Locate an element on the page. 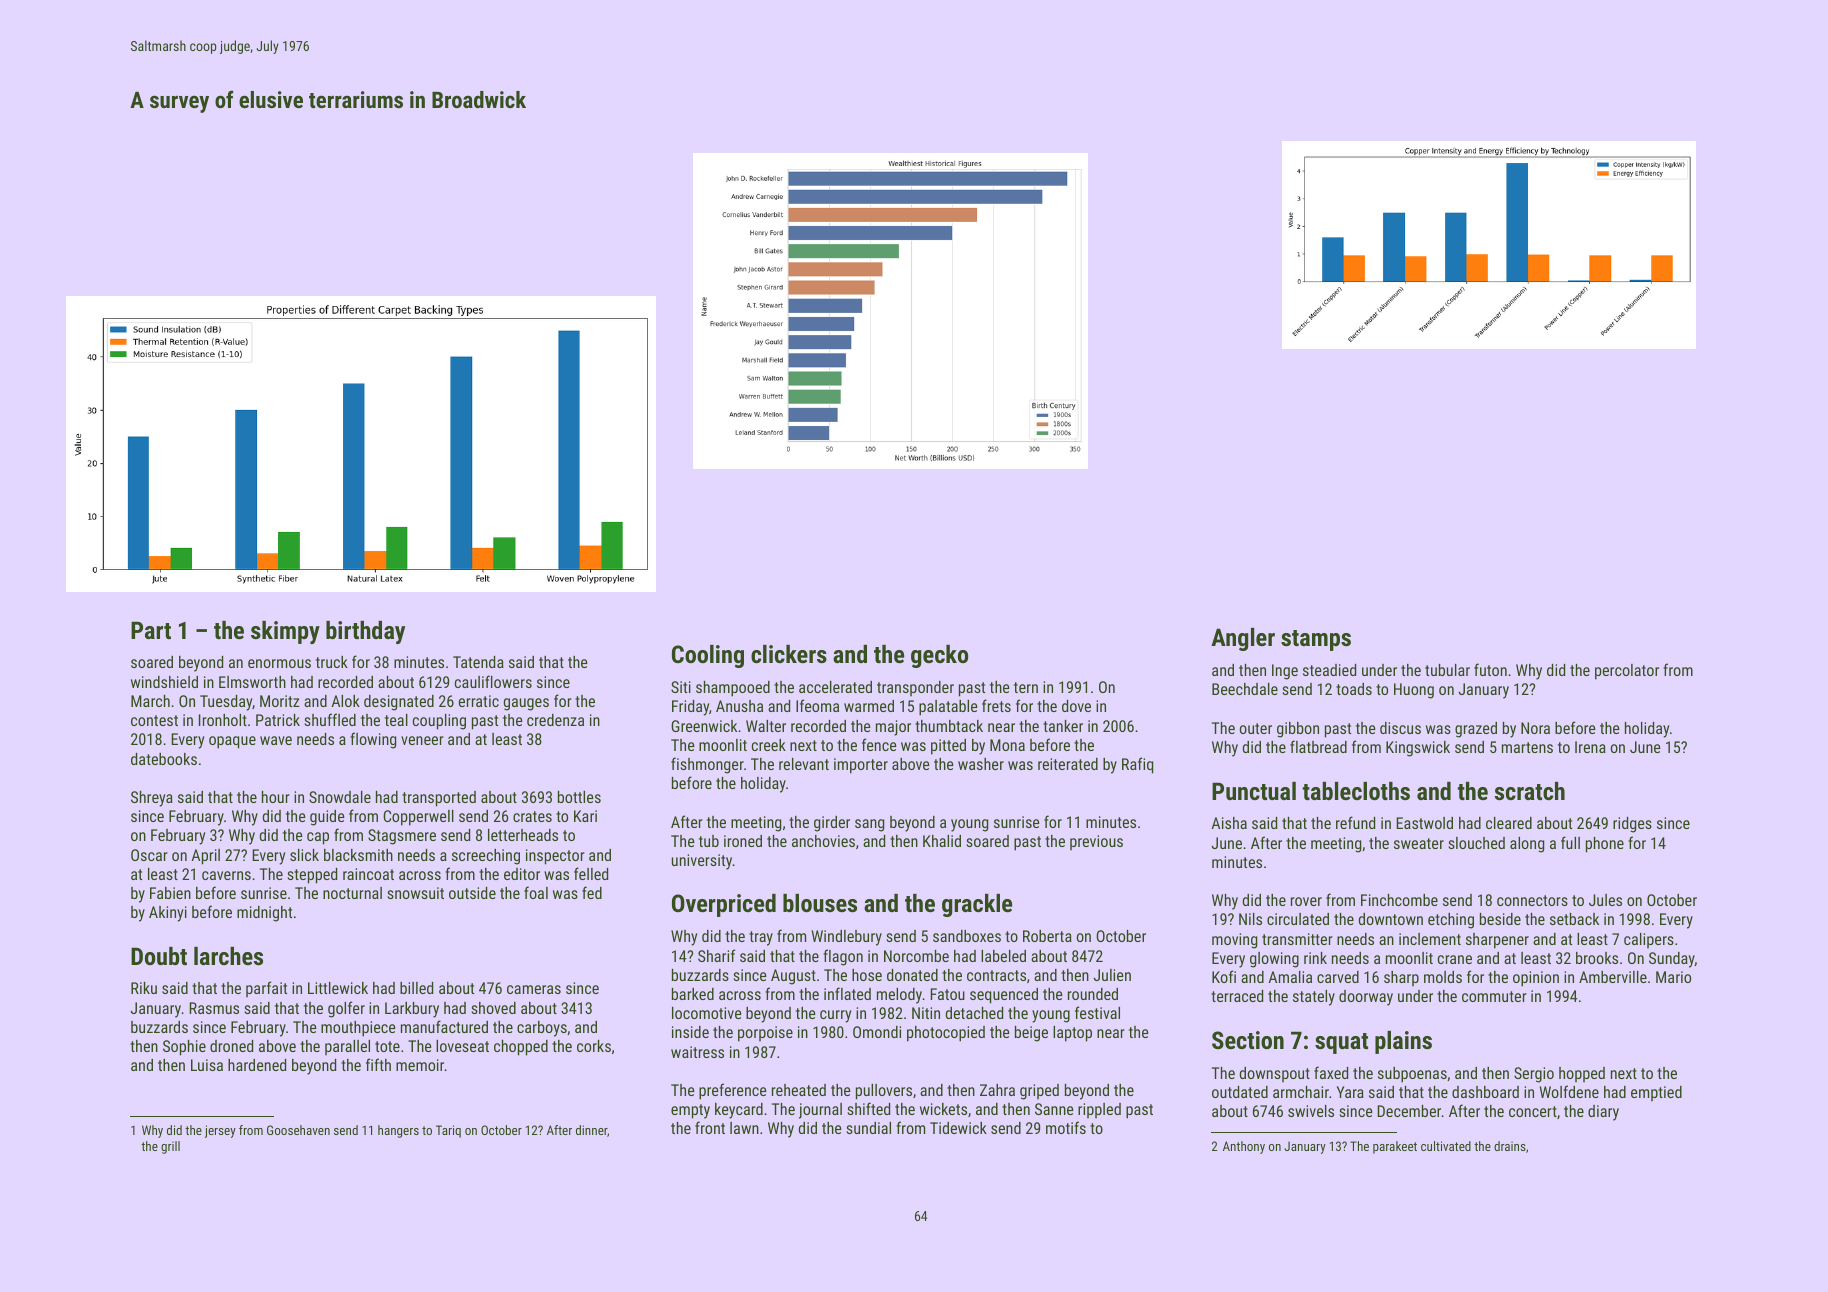 This document has width=1828, height=1292. larches is located at coordinates (228, 956).
